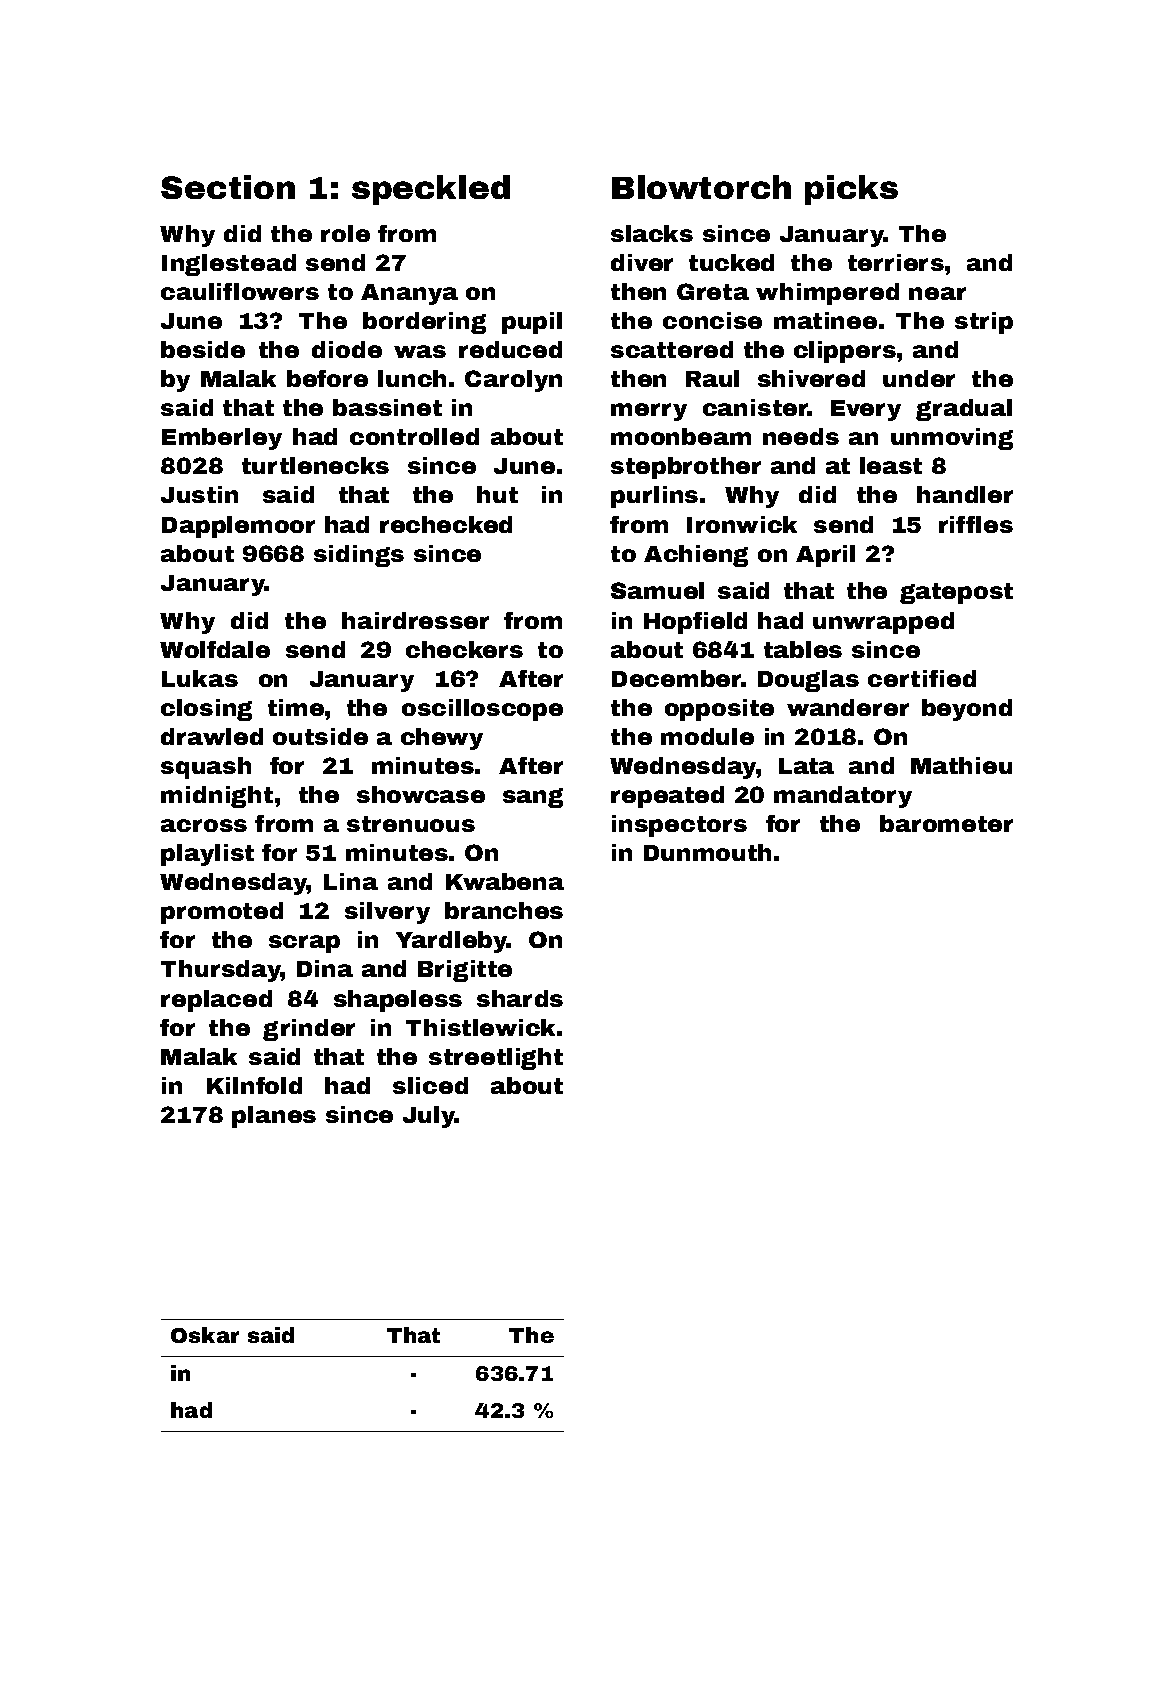  I want to click on Oskar, so click(205, 1335).
